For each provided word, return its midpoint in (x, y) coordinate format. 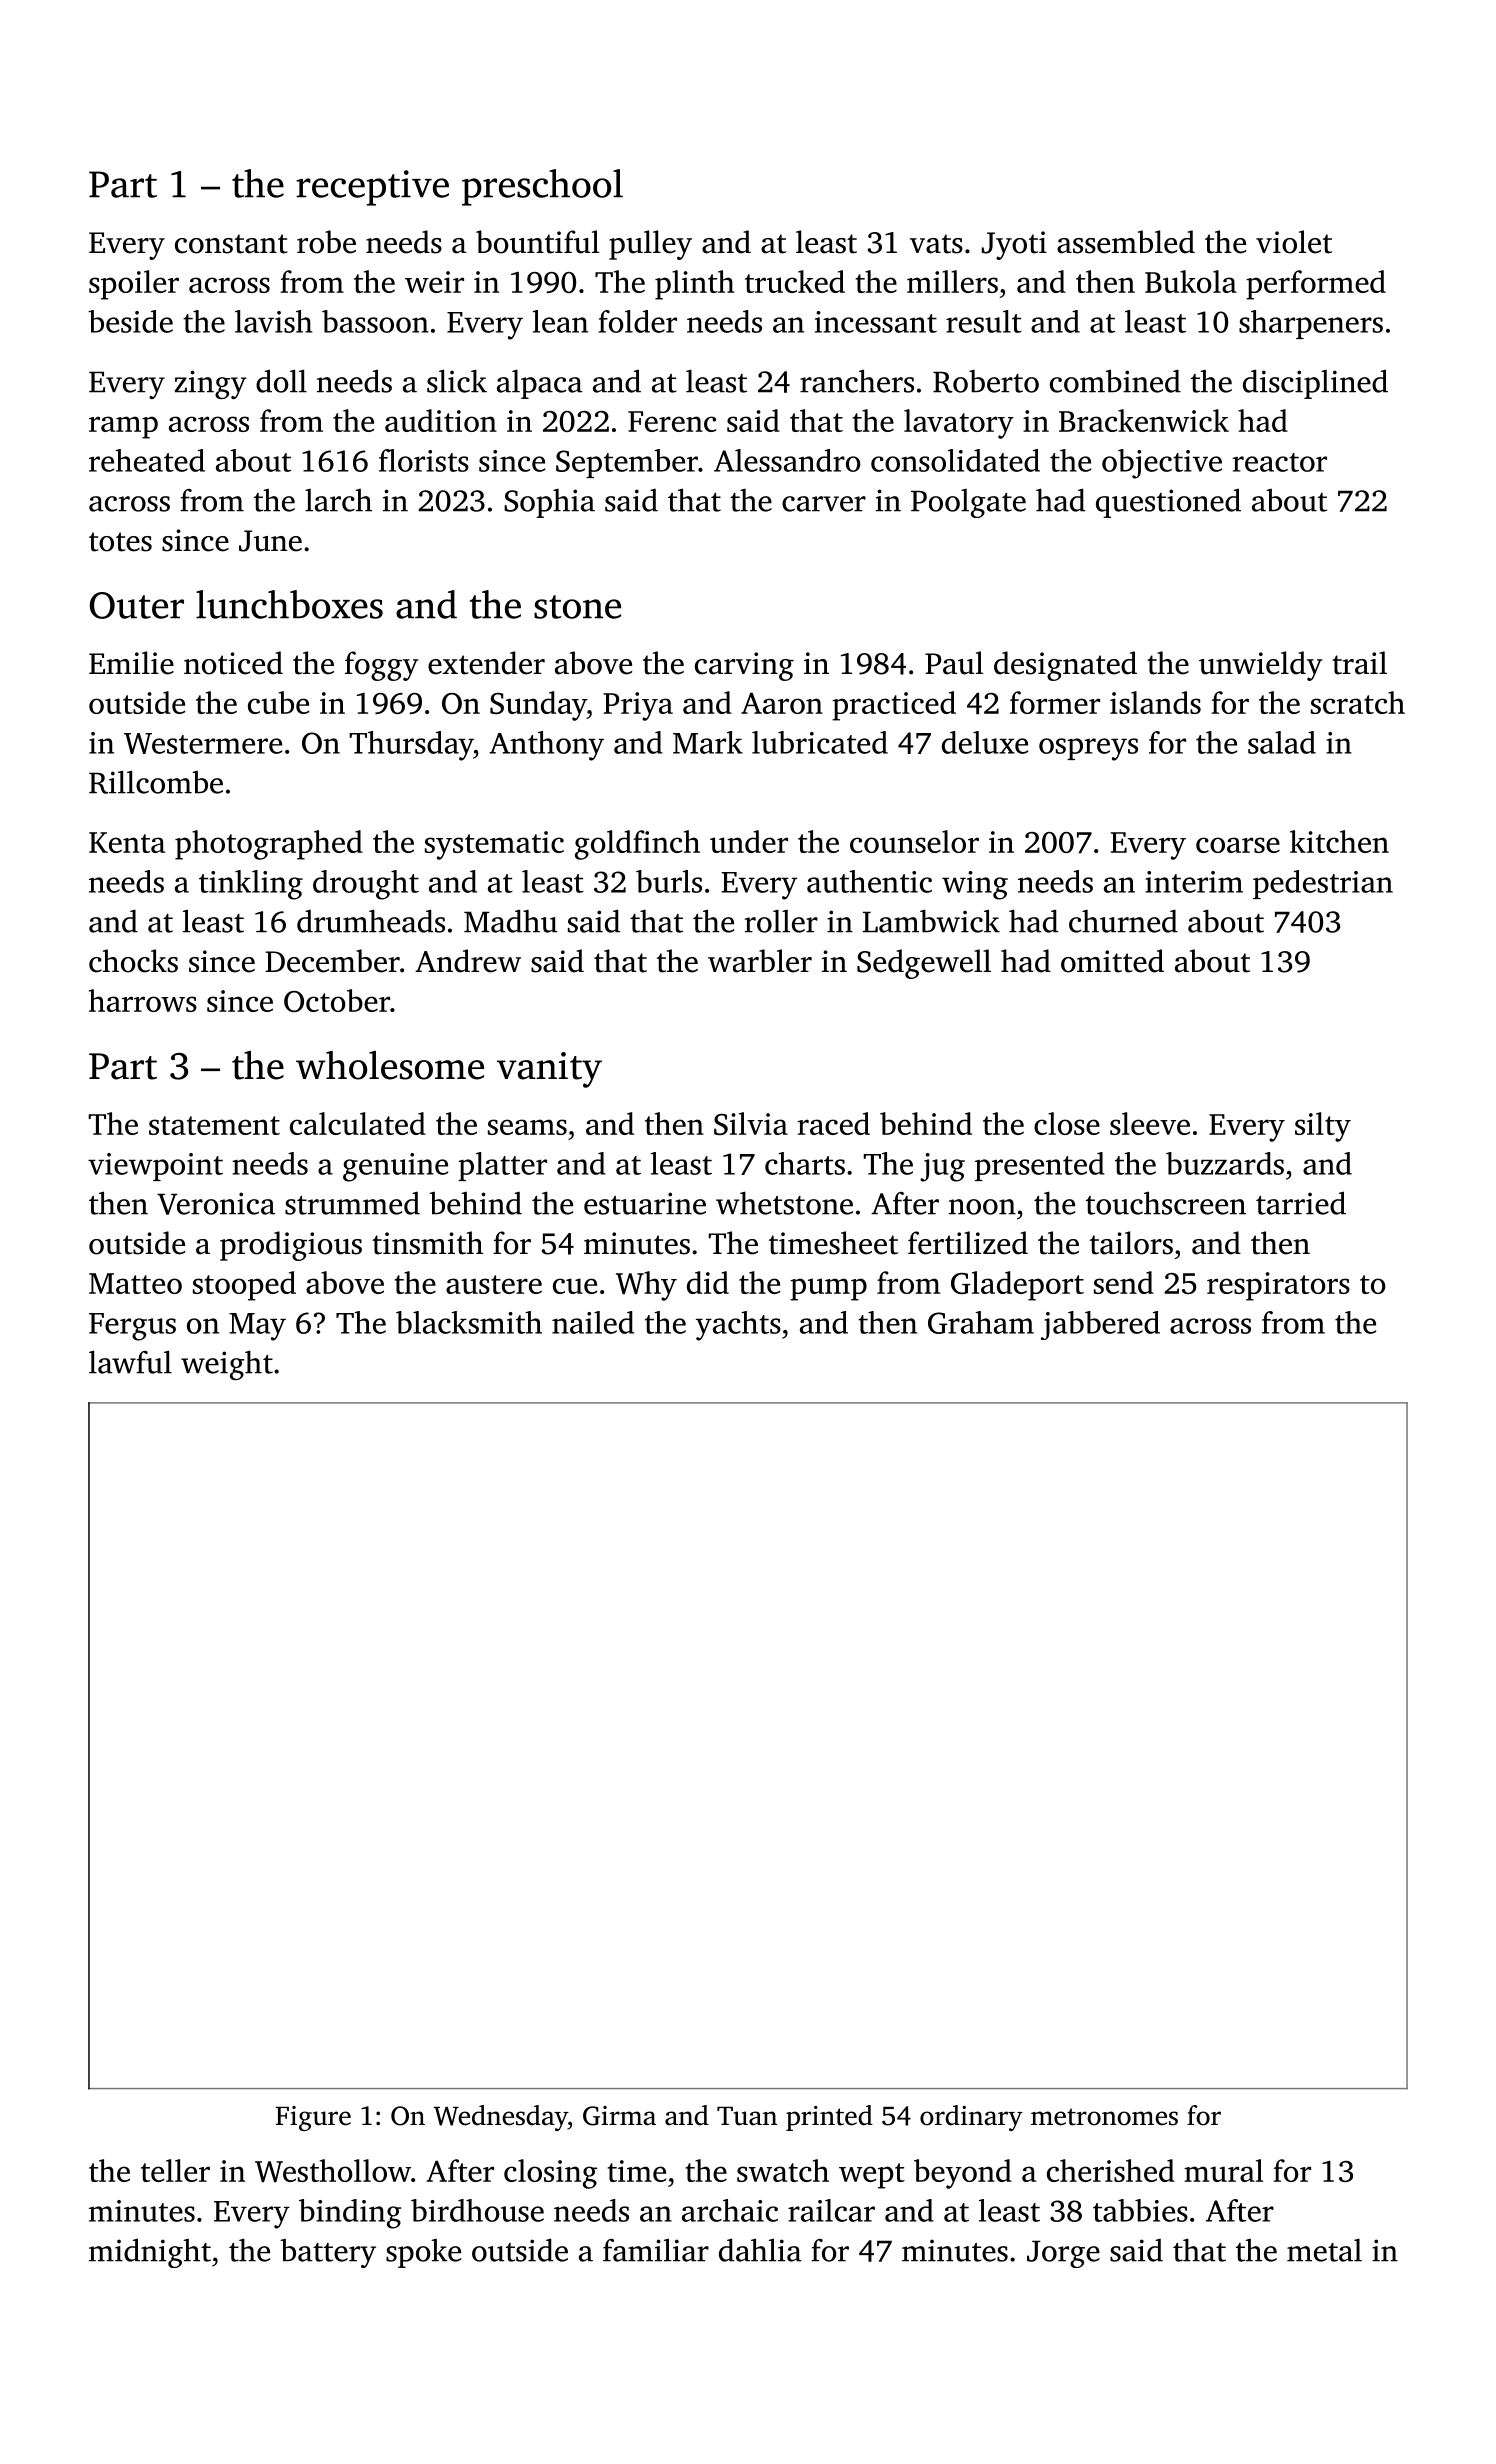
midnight (150, 2253)
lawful (130, 1362)
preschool (542, 187)
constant (231, 244)
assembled (1126, 242)
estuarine (645, 1203)
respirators (1278, 1286)
